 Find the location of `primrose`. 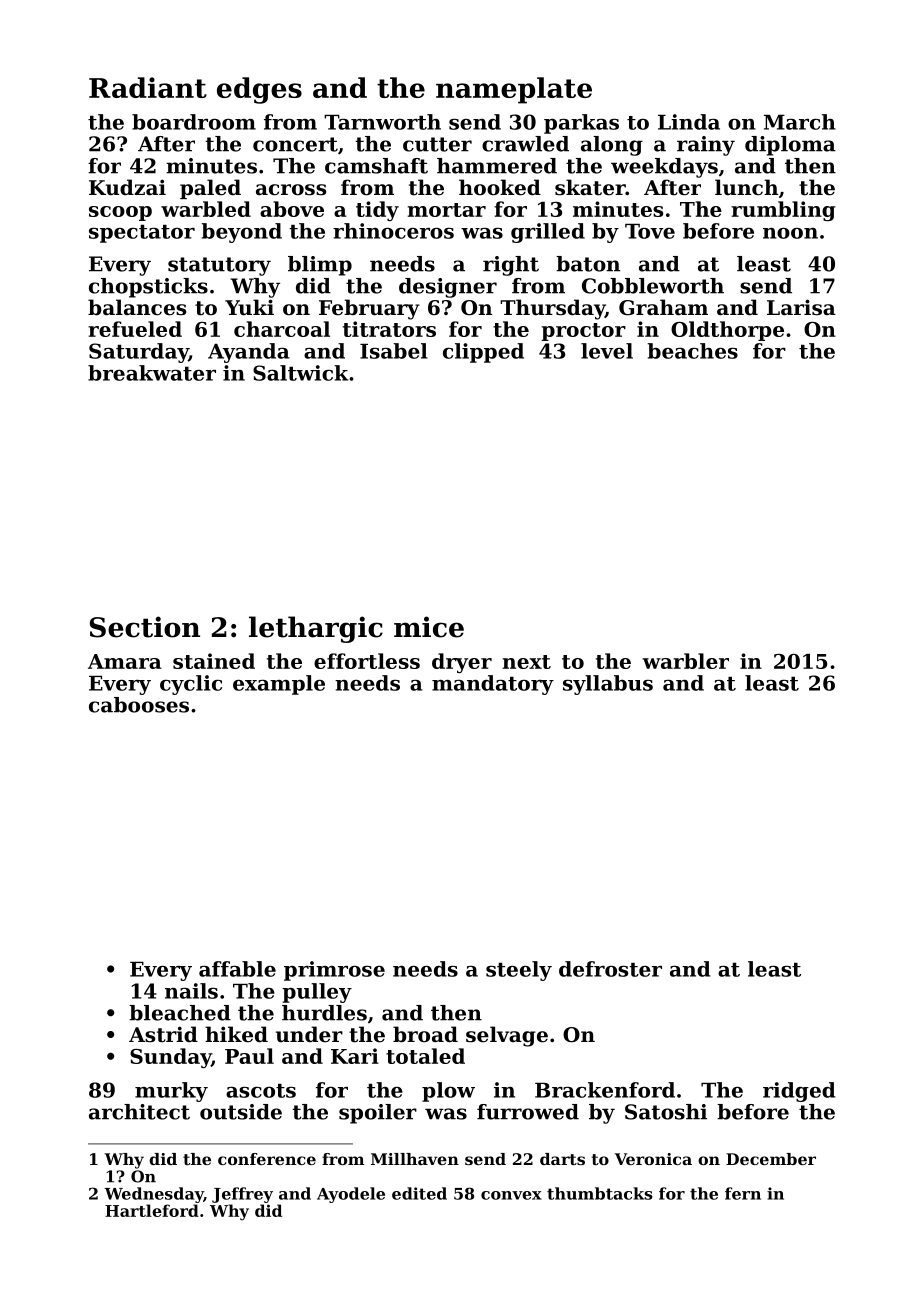

primrose is located at coordinates (334, 971).
